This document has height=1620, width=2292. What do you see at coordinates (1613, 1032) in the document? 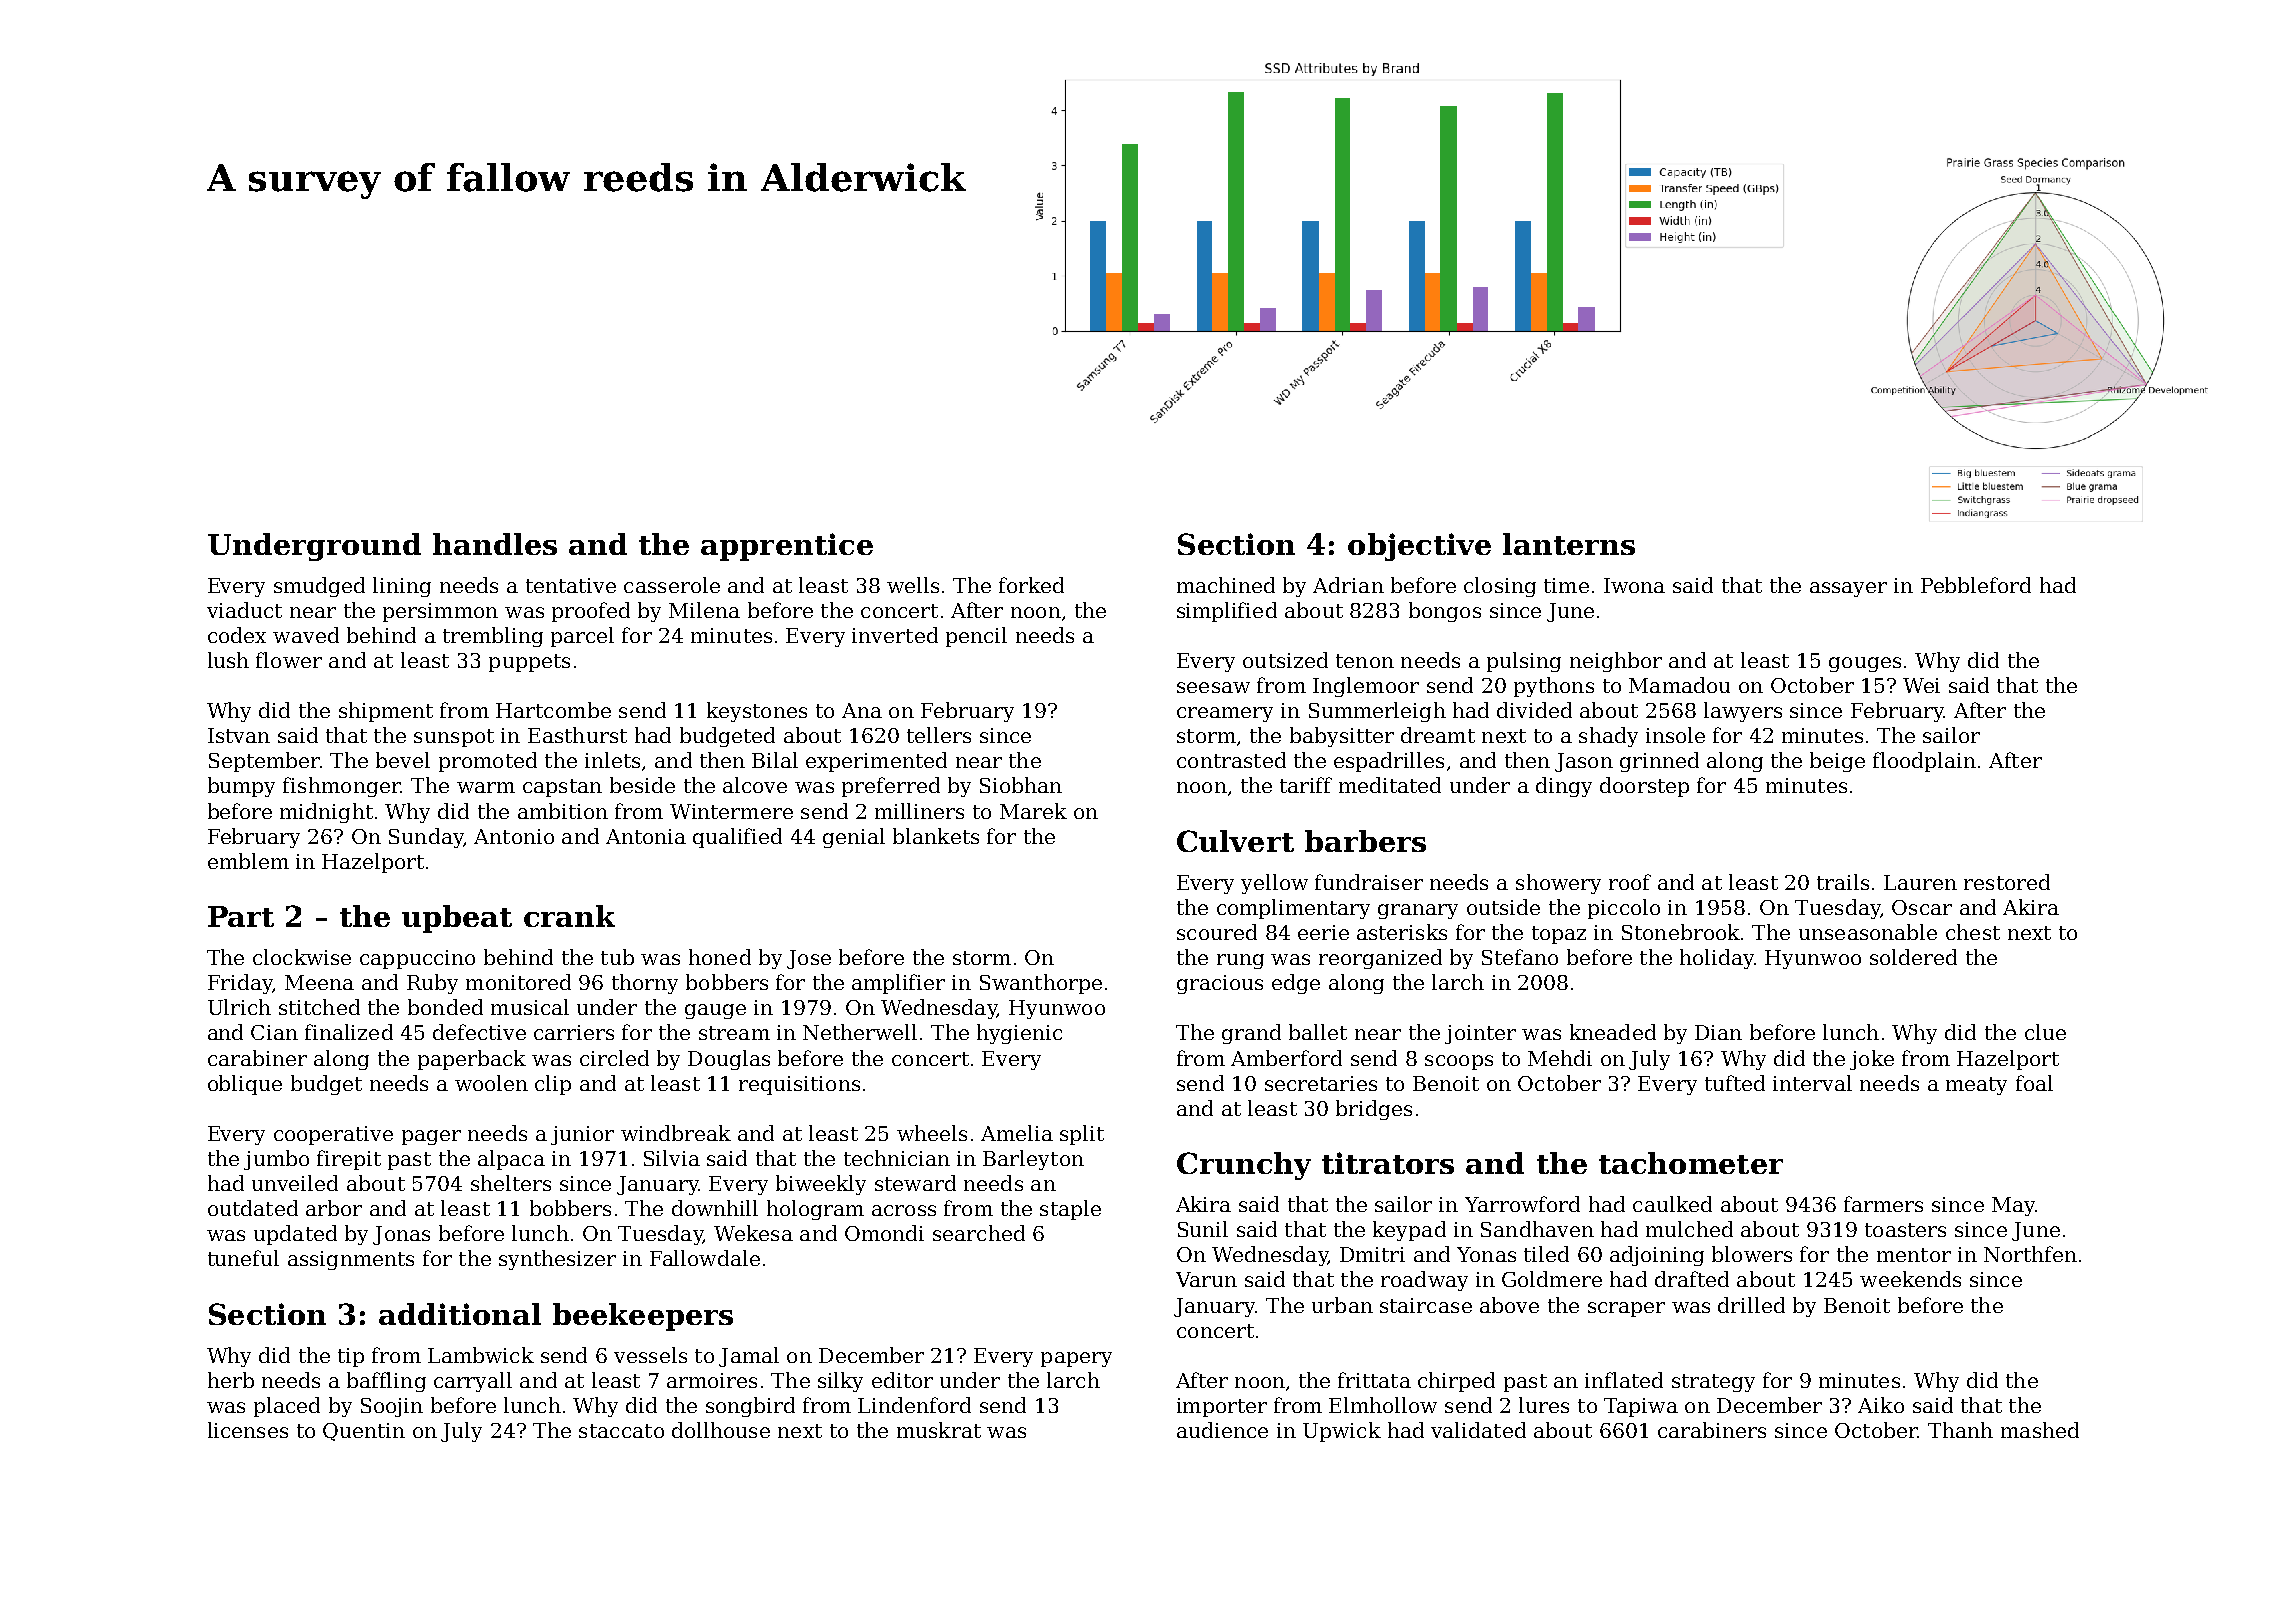
I see `kneaded` at bounding box center [1613, 1032].
